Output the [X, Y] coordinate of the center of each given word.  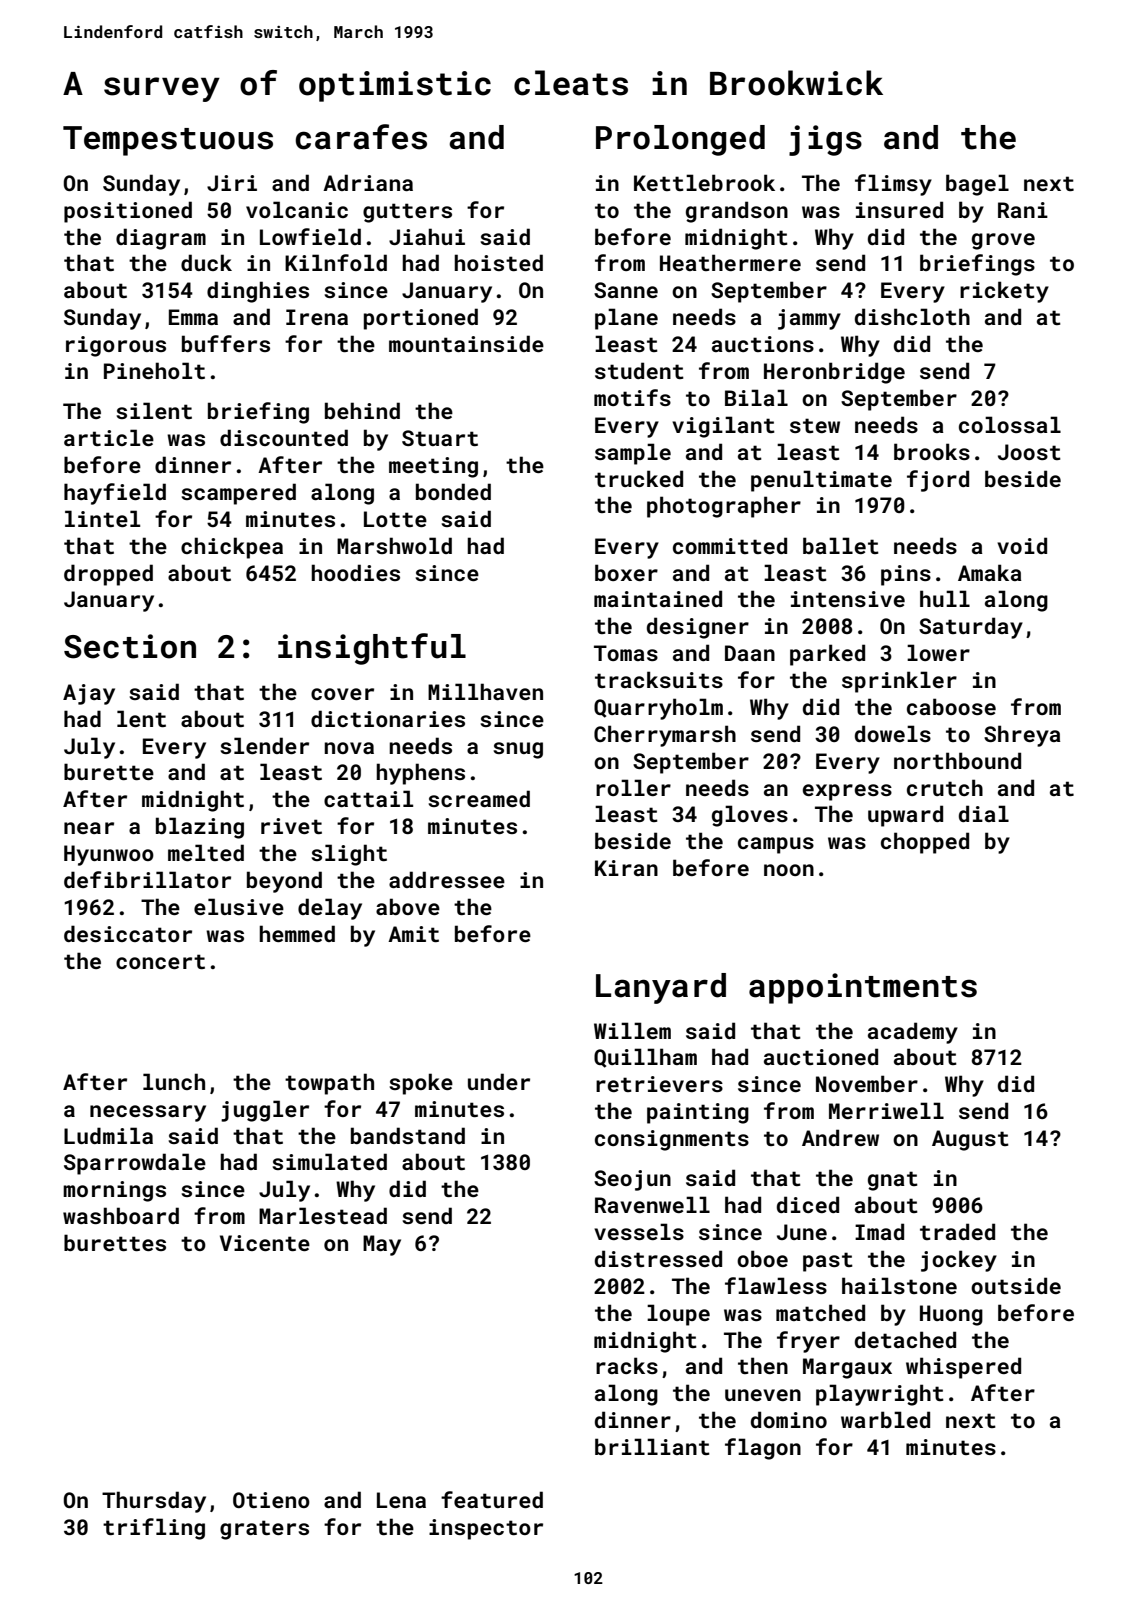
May [382, 1245]
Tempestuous [168, 141]
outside [1016, 1285]
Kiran [626, 868]
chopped [925, 843]
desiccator [128, 933]
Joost [1029, 452]
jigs [825, 140]
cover [342, 694]
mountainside [466, 343]
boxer [626, 572]
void [1022, 545]
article [109, 437]
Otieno [271, 1500]
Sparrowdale [135, 1164]
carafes [361, 137]
